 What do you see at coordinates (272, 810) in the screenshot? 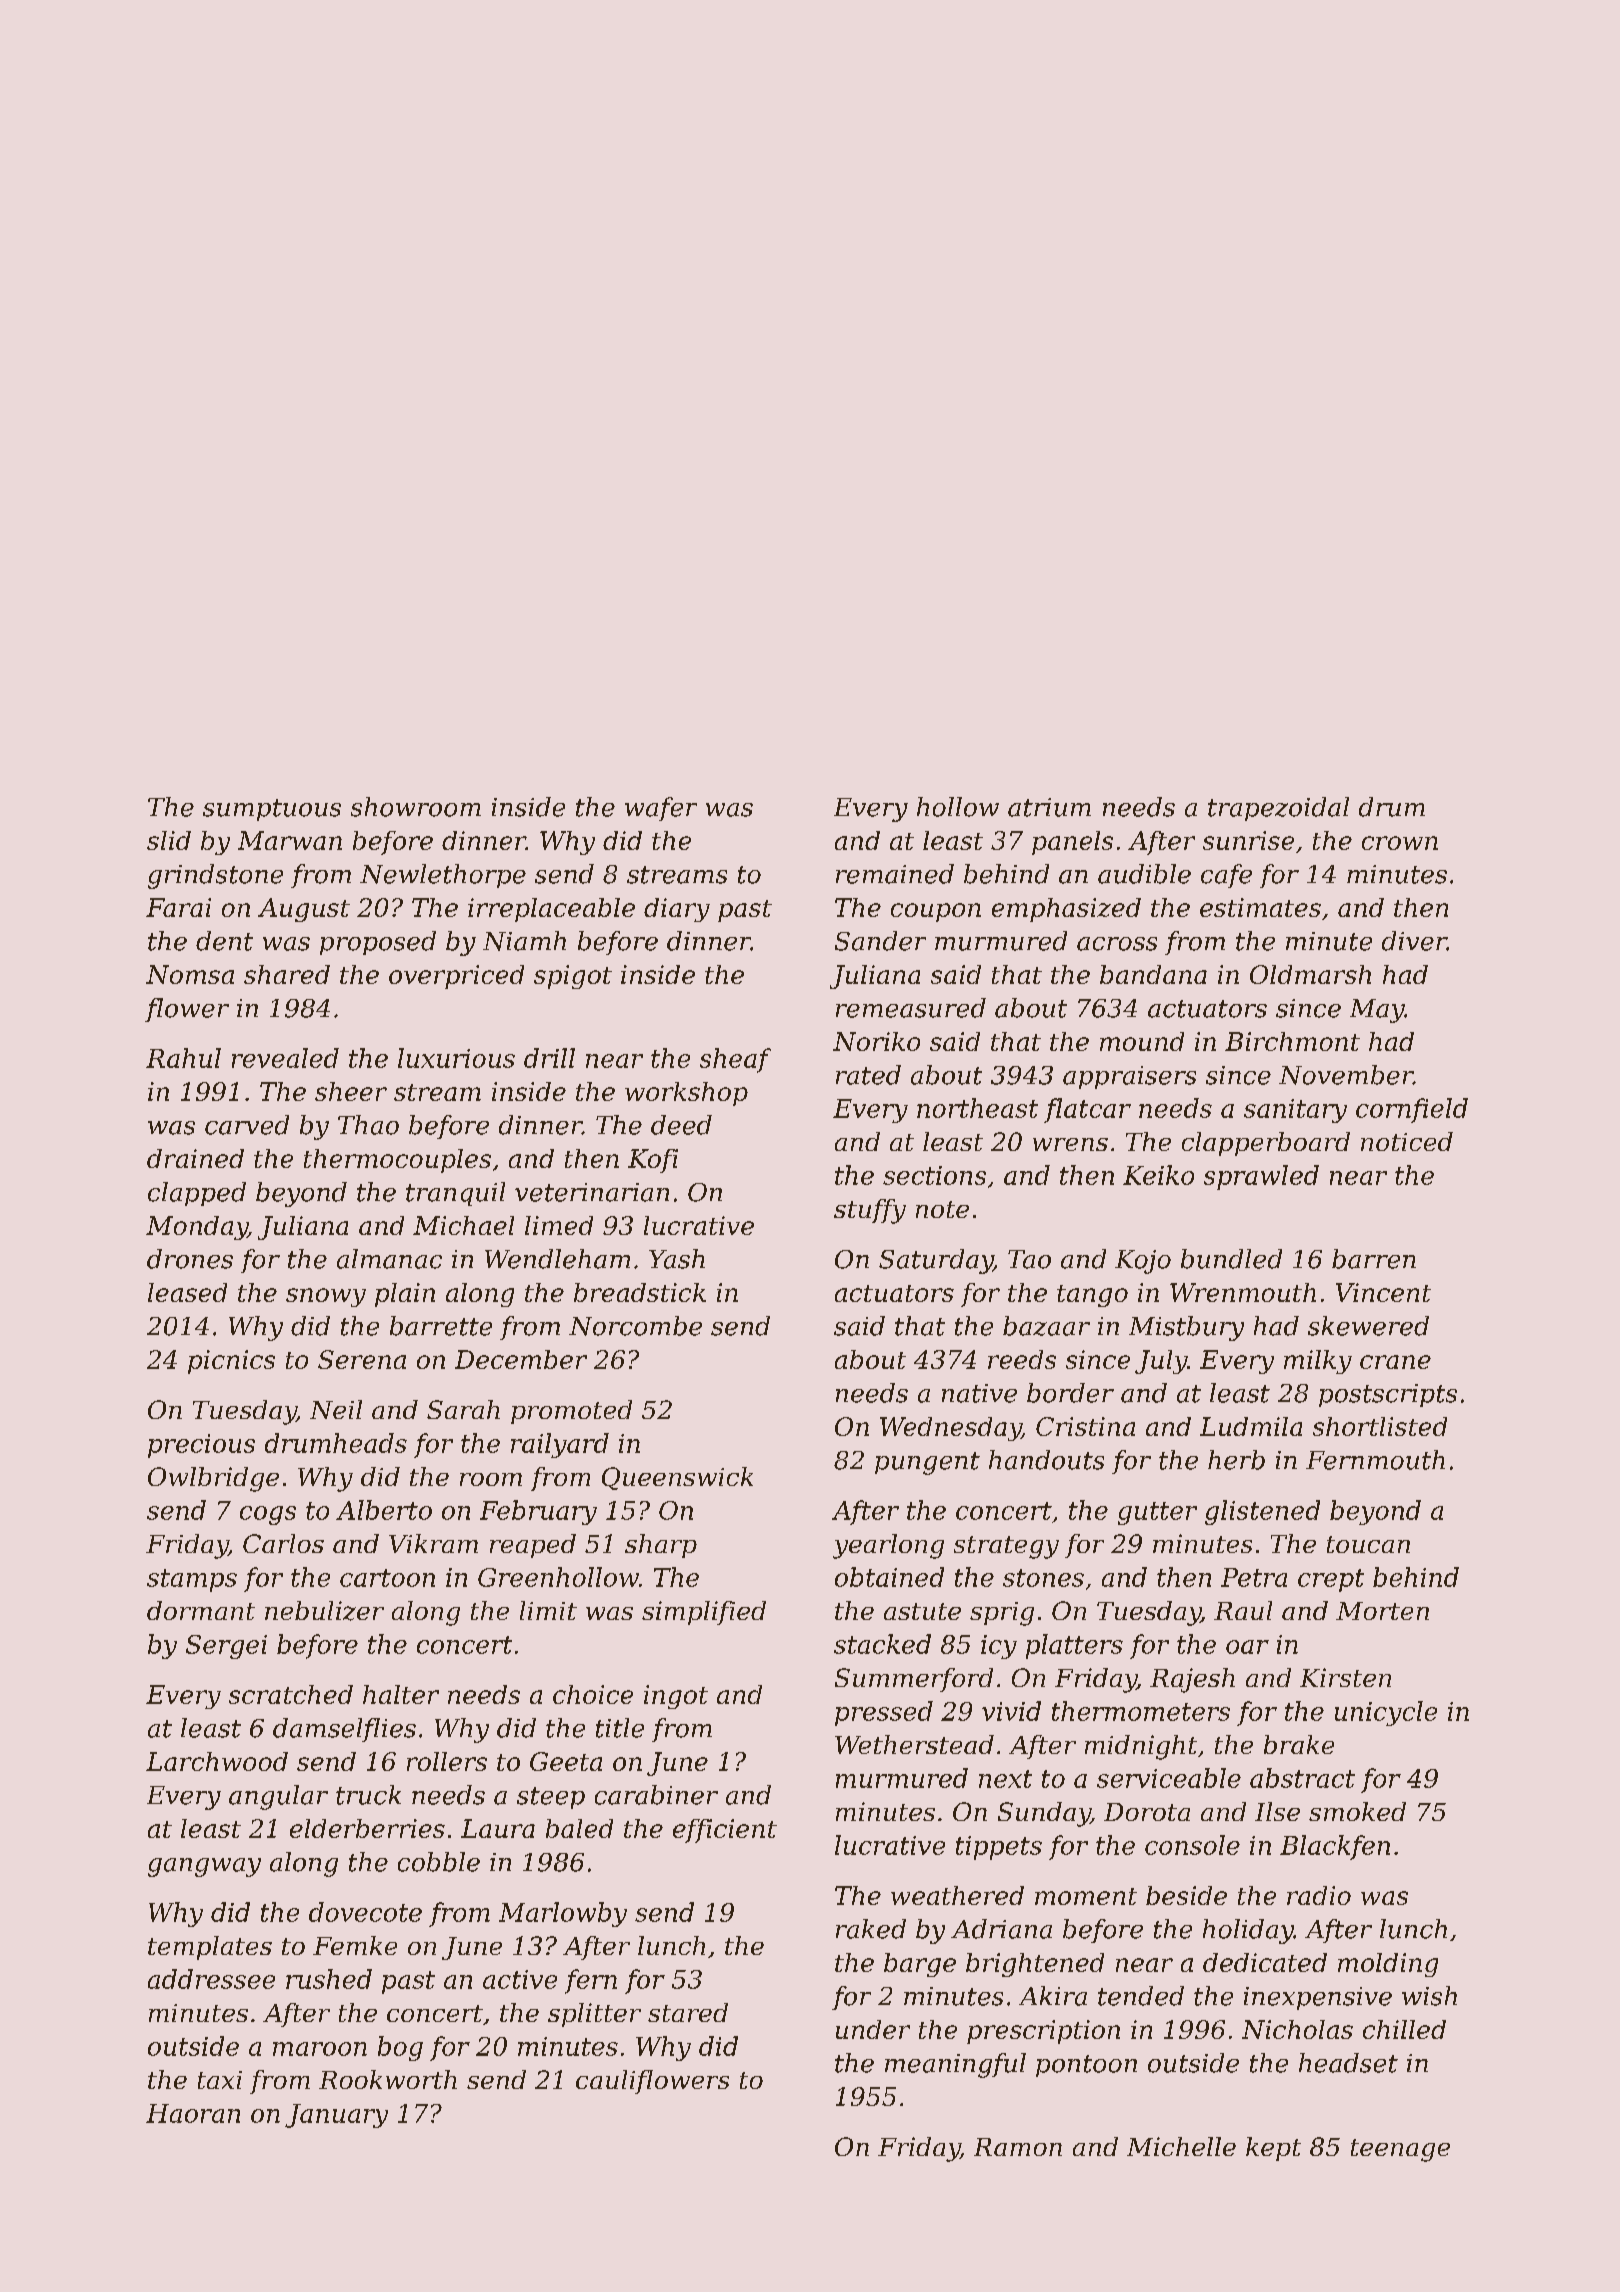
I see `sumptuous` at bounding box center [272, 810].
